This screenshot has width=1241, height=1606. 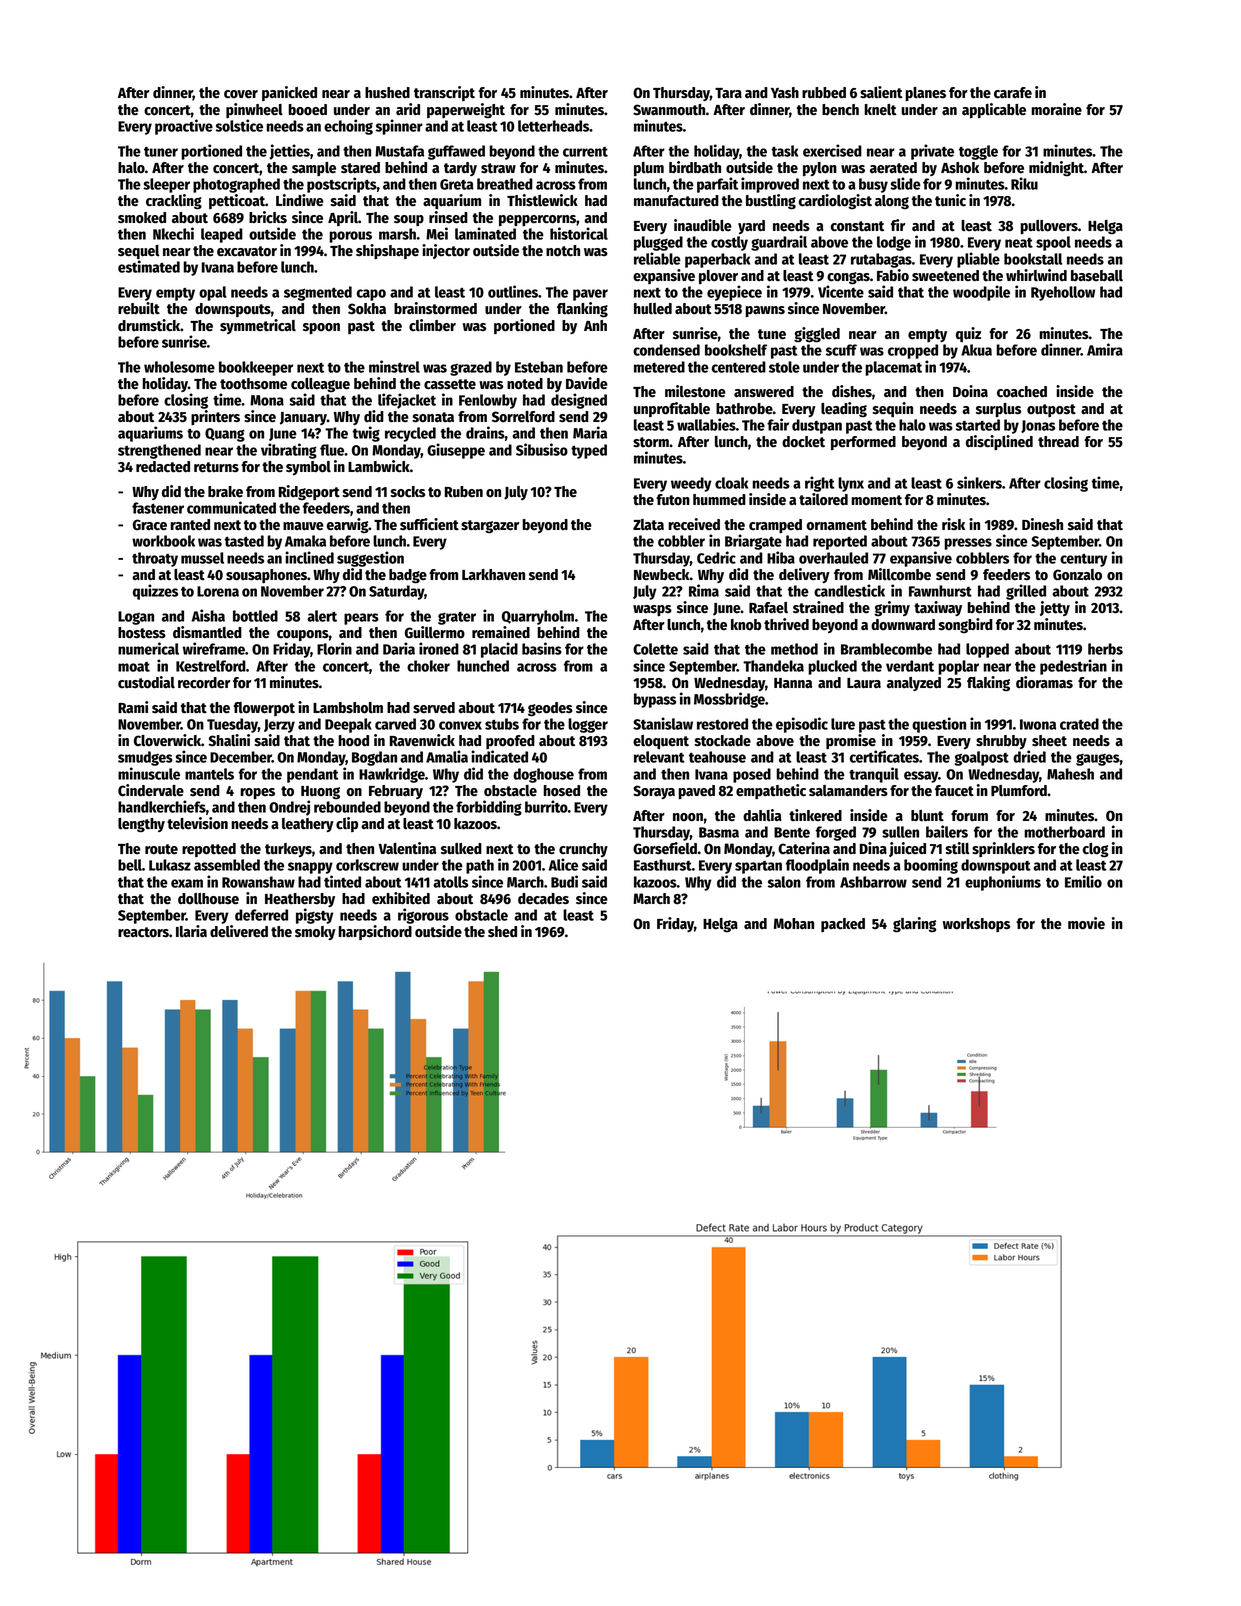 I want to click on sulked, so click(x=461, y=849).
